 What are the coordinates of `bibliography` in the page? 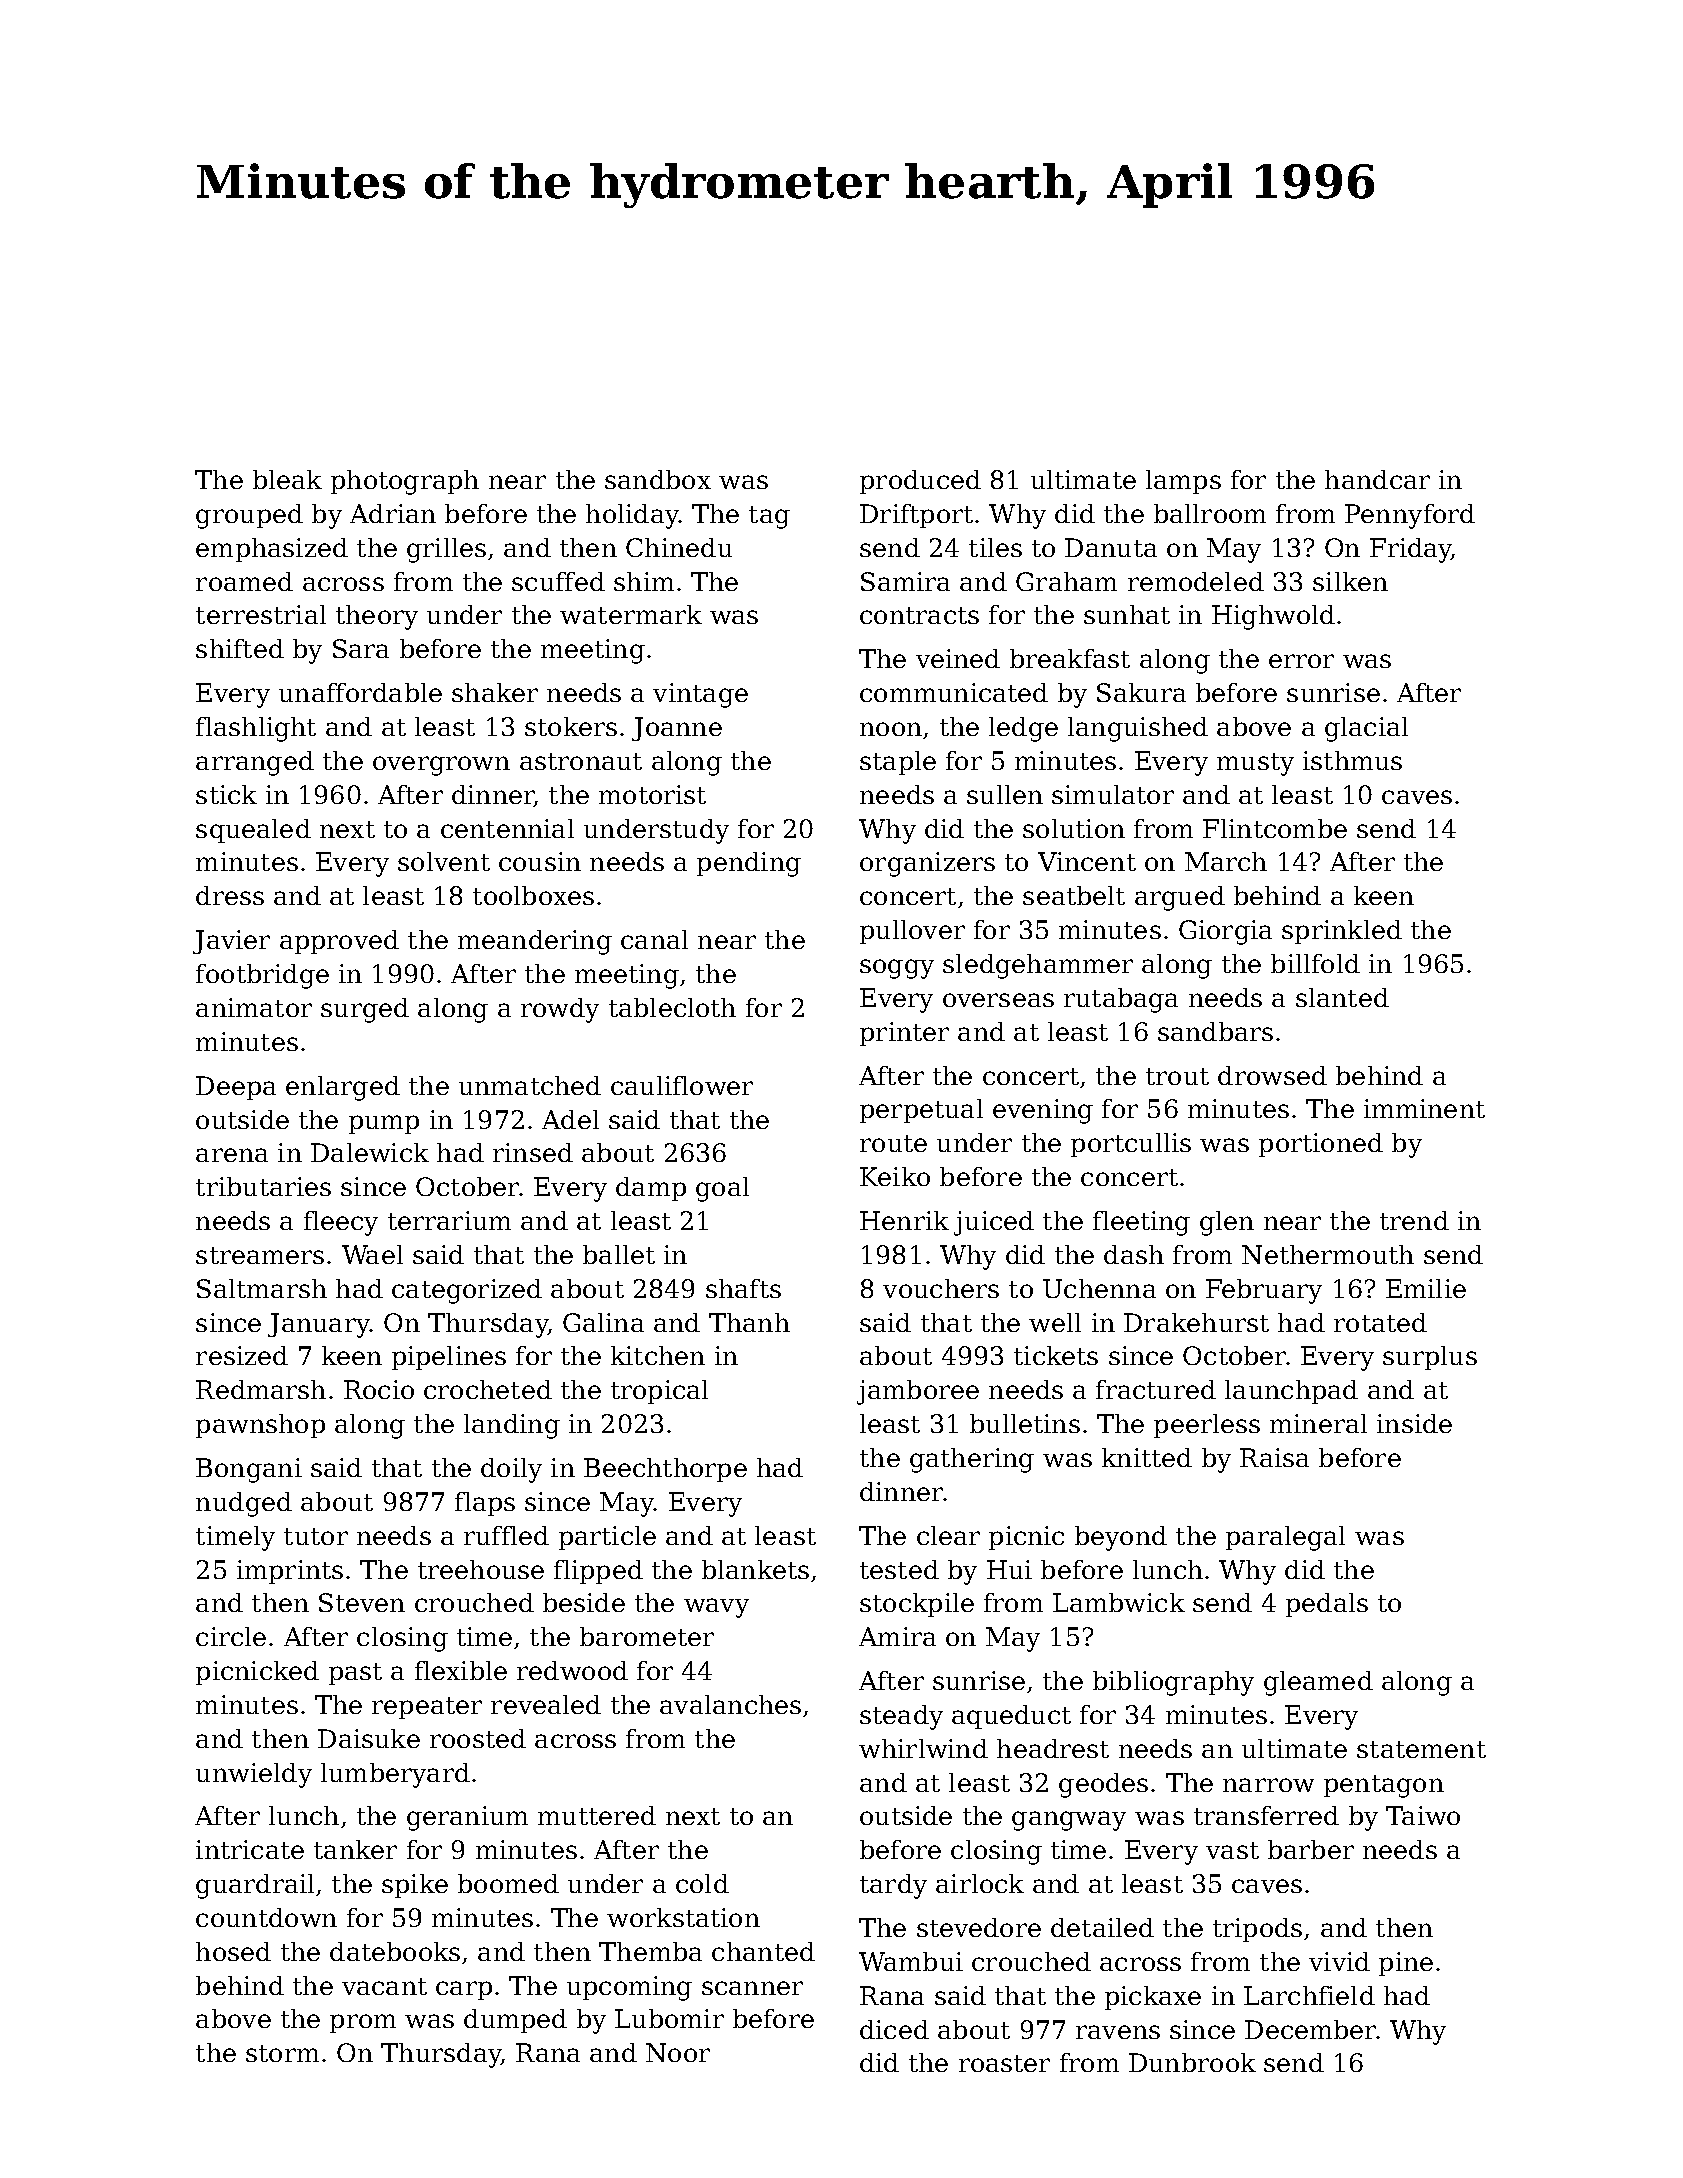 It's located at (1173, 1683).
